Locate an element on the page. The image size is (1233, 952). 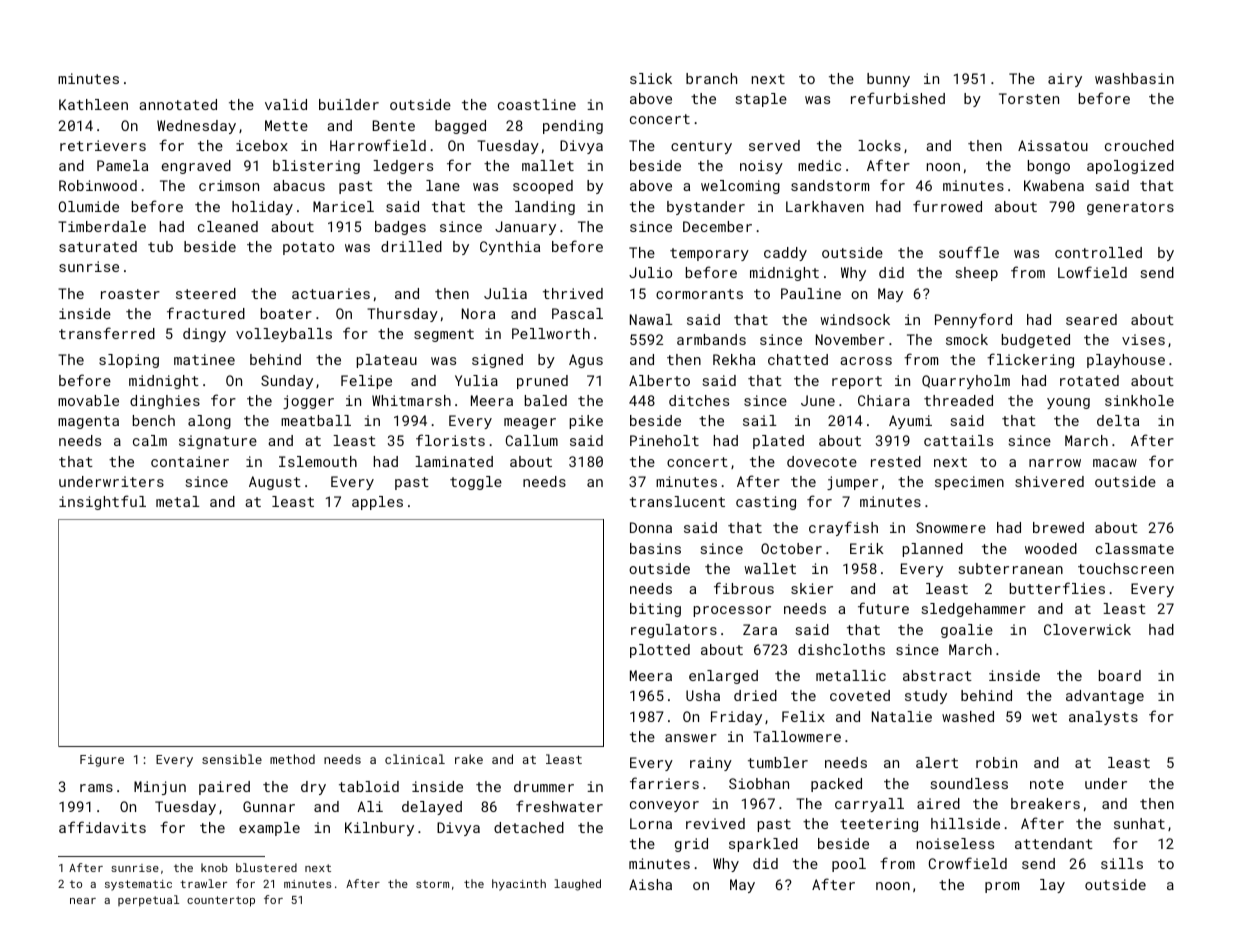
transferred is located at coordinates (107, 333).
